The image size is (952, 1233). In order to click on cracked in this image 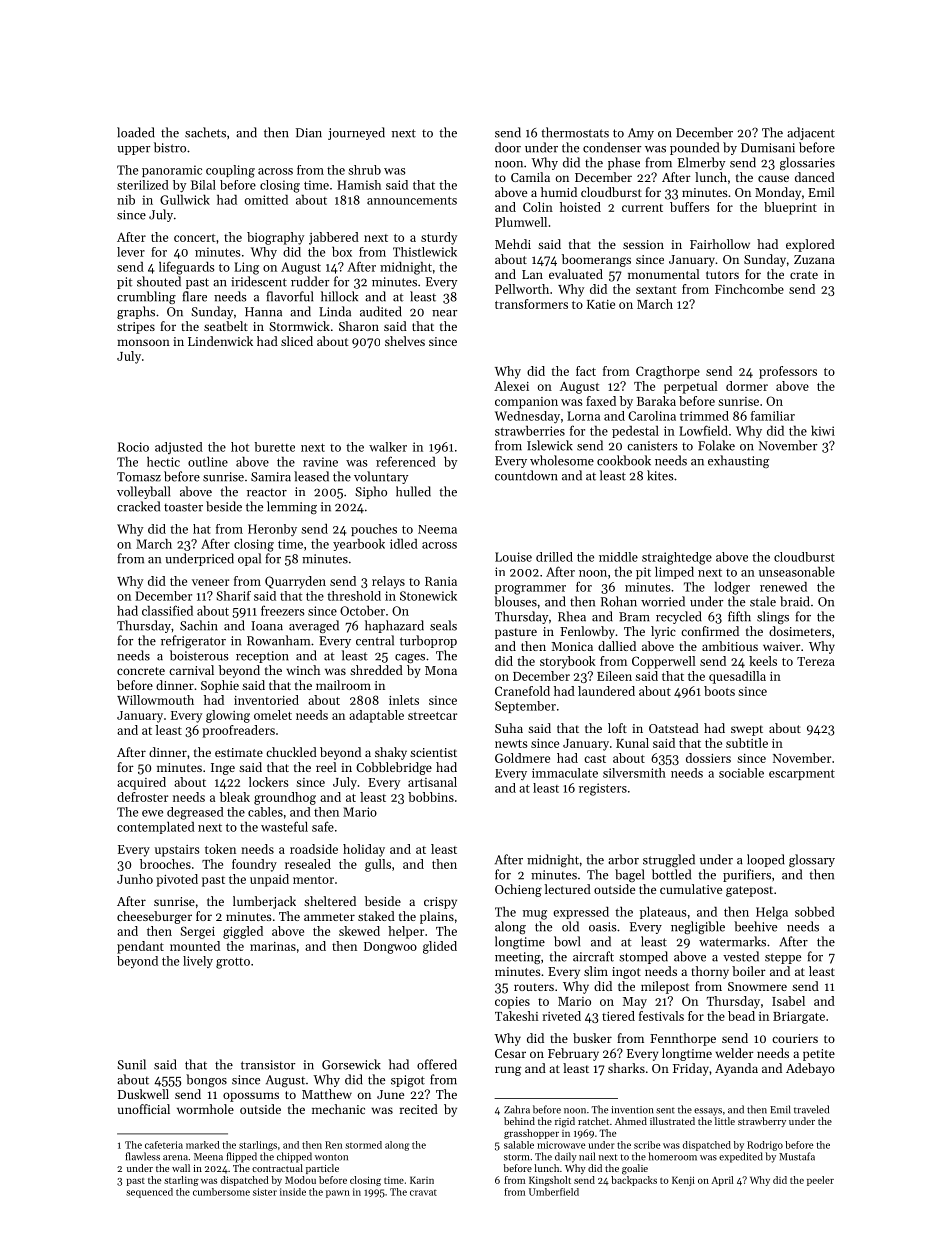, I will do `click(138, 506)`.
